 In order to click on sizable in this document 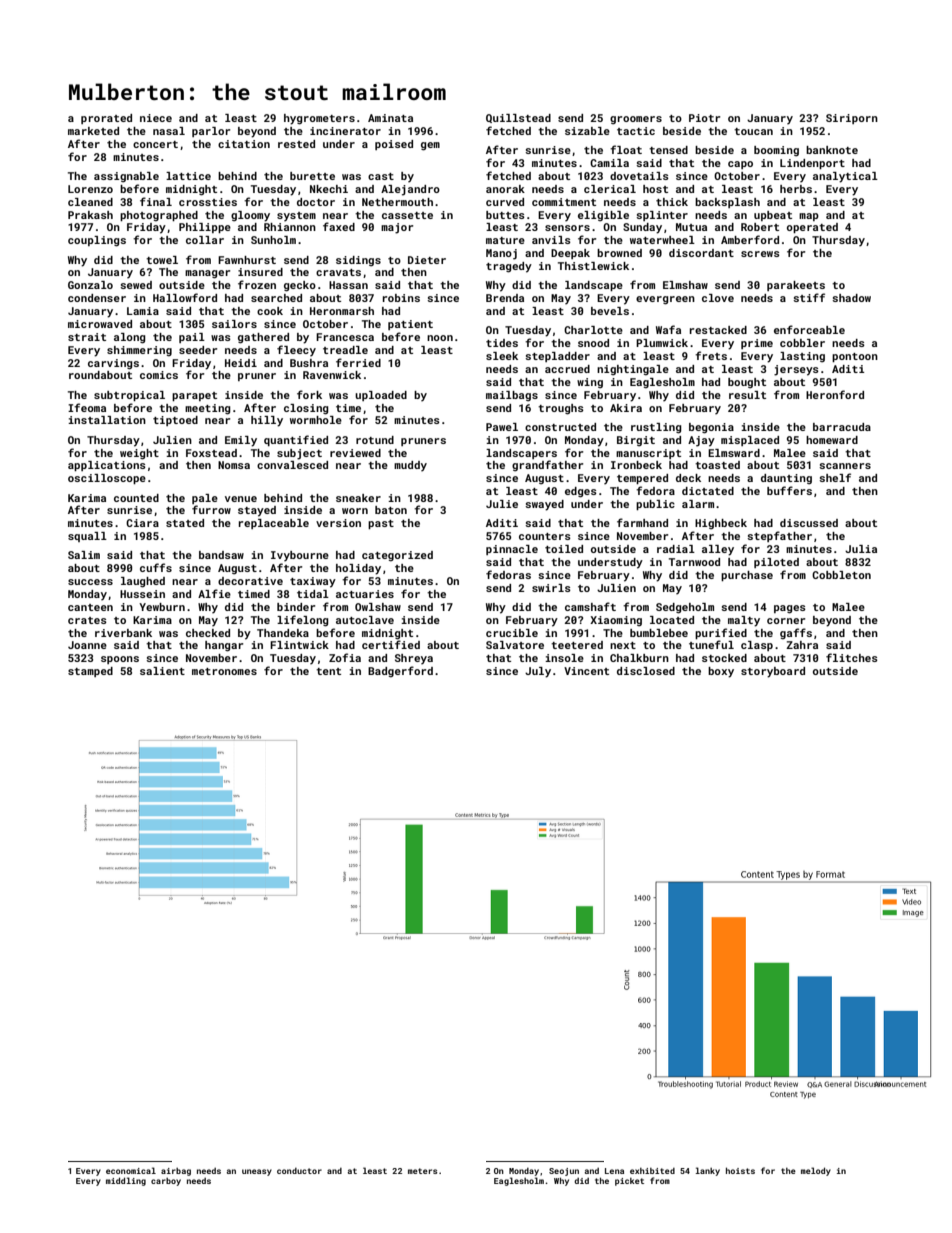, I will do `click(587, 131)`.
